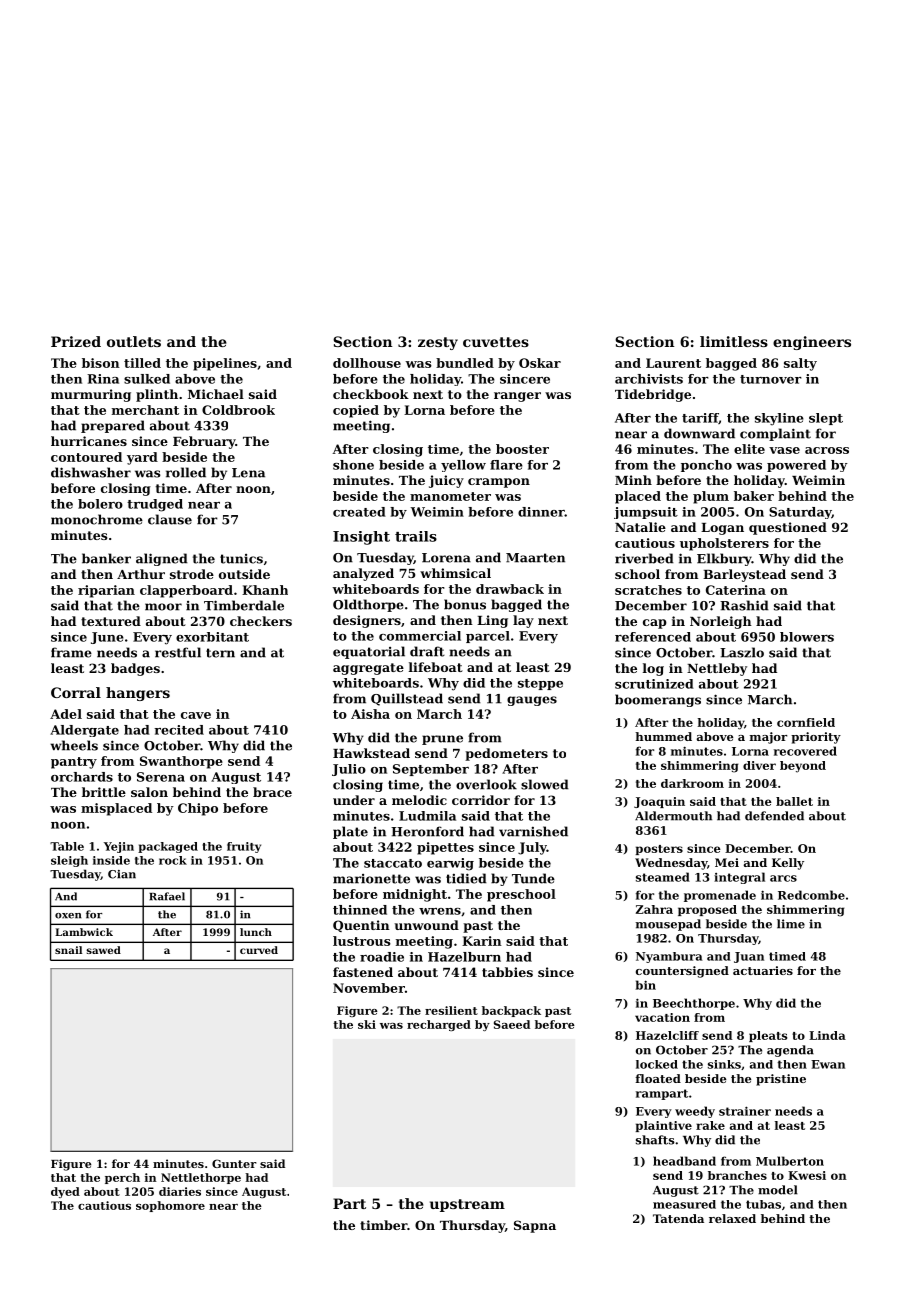 This screenshot has width=908, height=1316. I want to click on aggregate, so click(368, 669).
